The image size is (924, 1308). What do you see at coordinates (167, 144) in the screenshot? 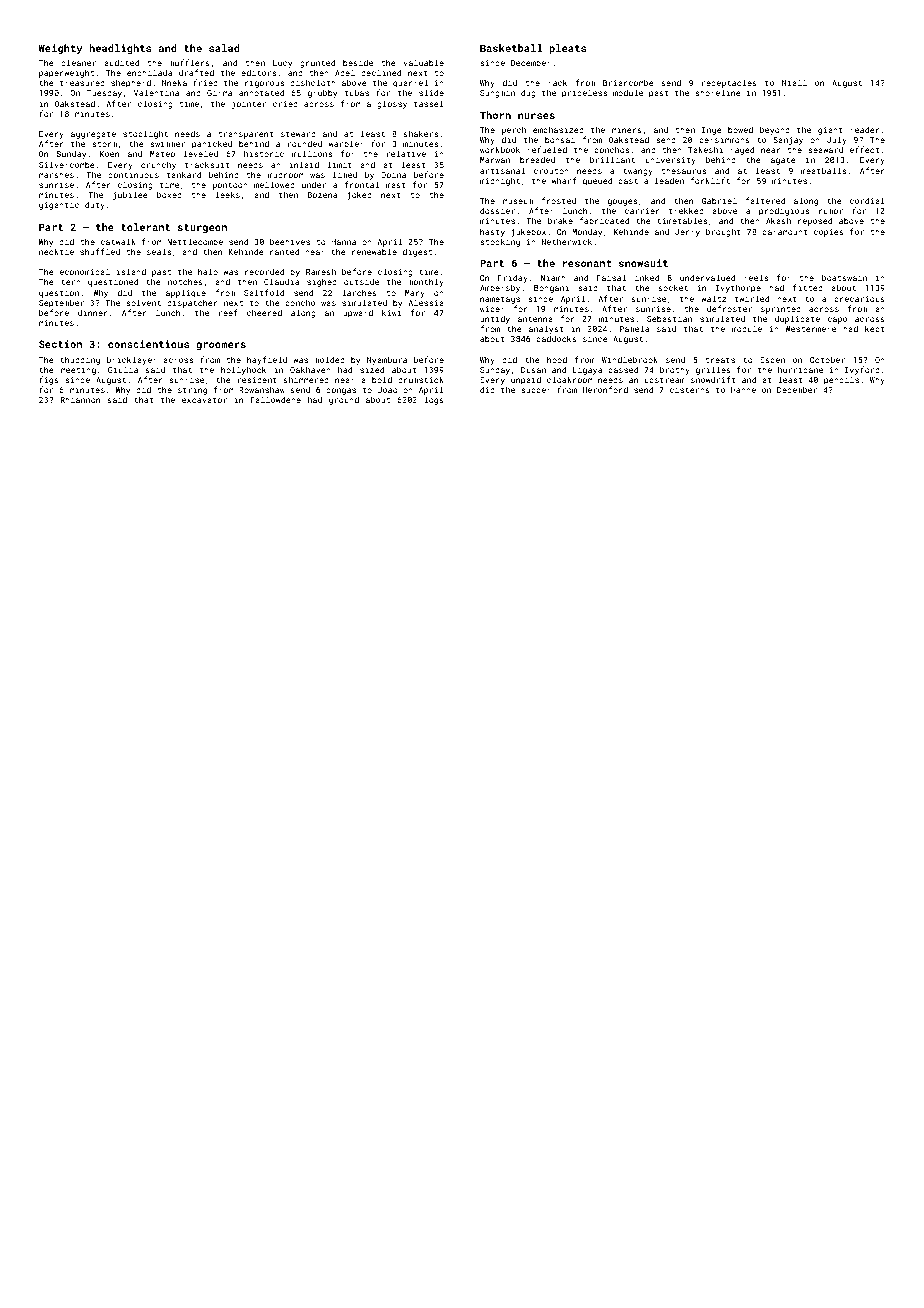
I see `swimmer` at bounding box center [167, 144].
